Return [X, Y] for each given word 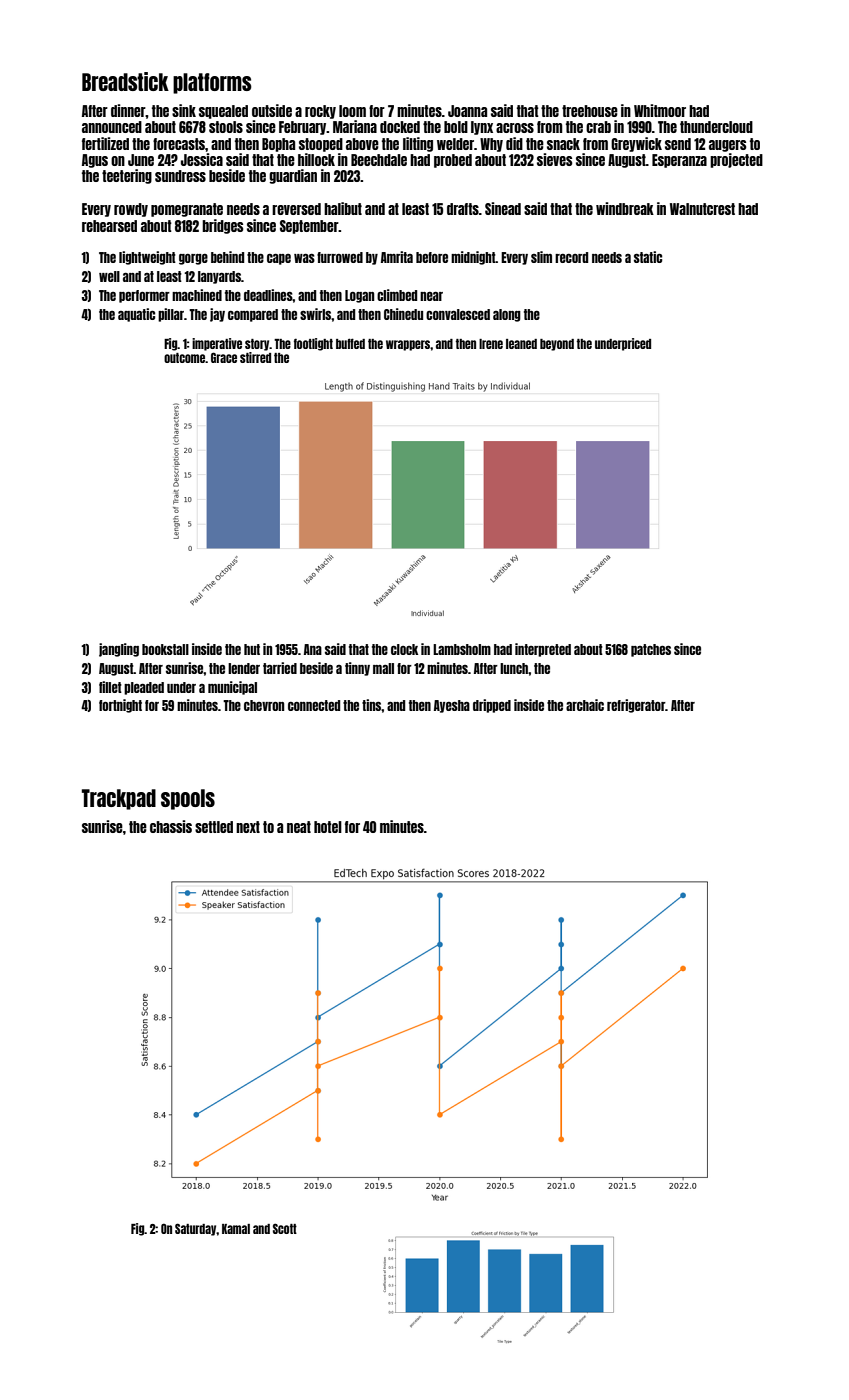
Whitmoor [660, 110]
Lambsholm [462, 649]
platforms [212, 83]
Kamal [236, 1229]
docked [400, 127]
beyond [557, 345]
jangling [119, 650]
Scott [285, 1228]
